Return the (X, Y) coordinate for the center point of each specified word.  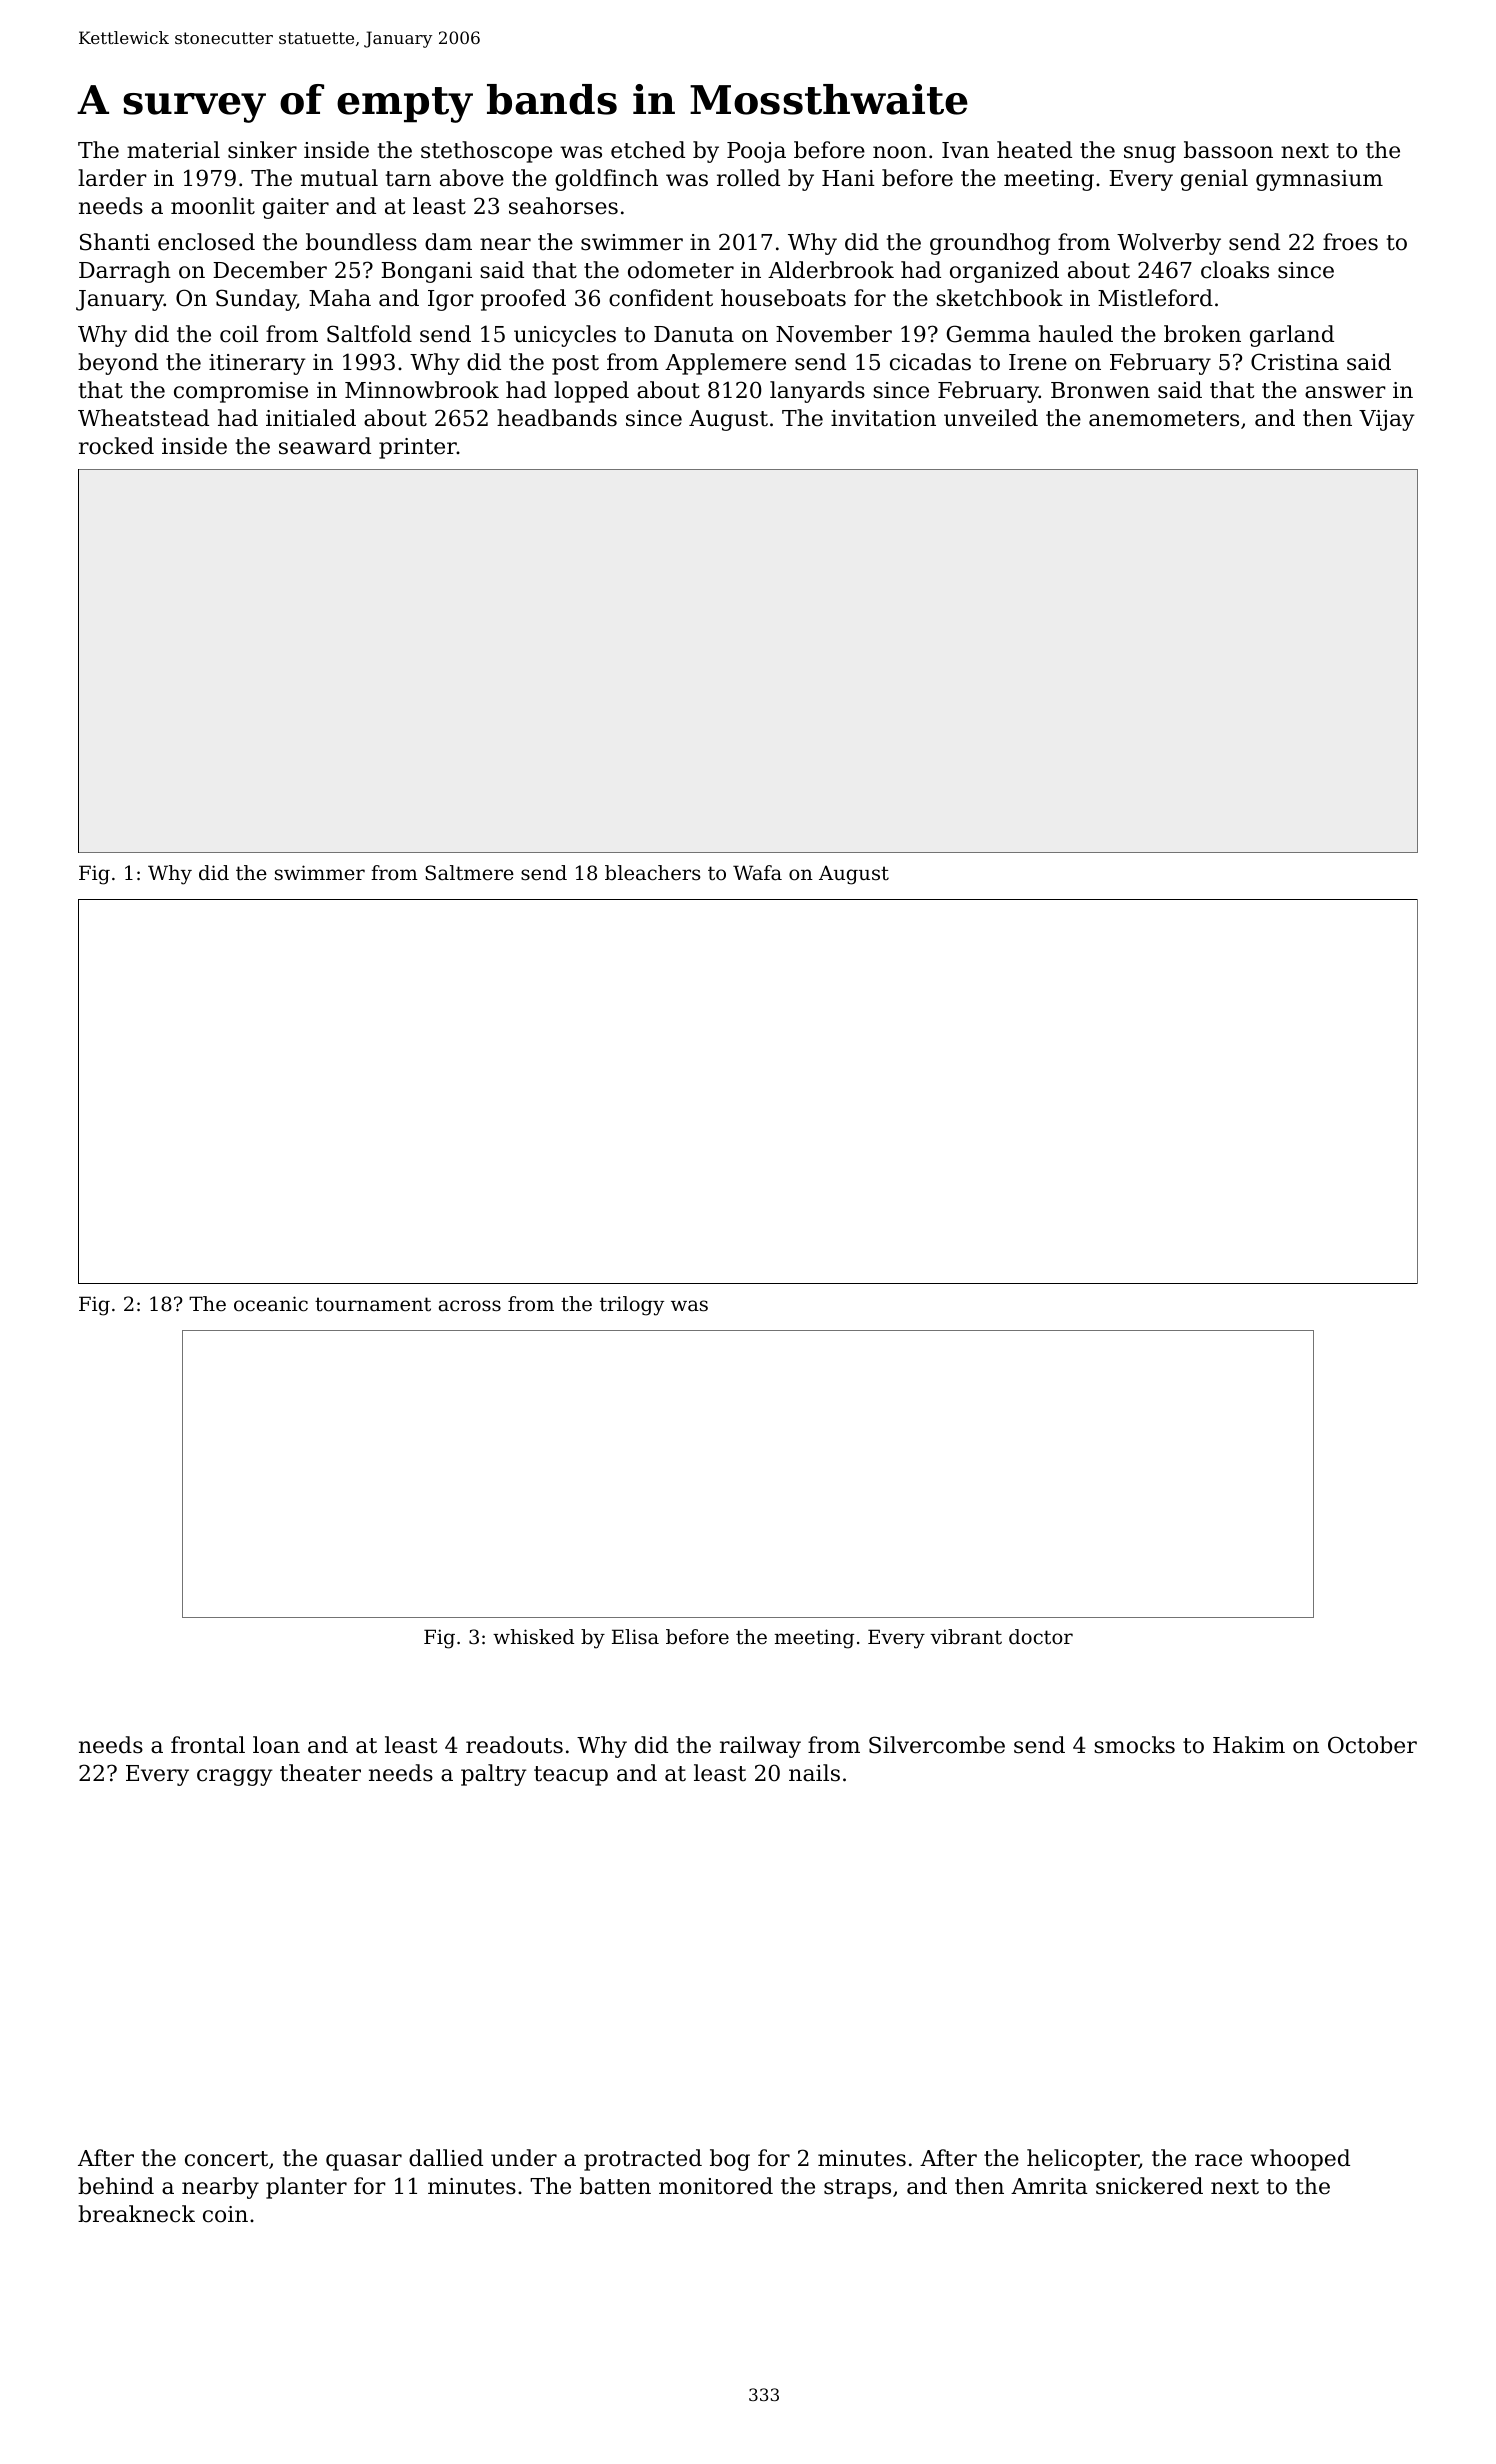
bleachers (653, 873)
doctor (1041, 1637)
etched (648, 150)
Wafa (757, 873)
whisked (533, 1637)
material (173, 150)
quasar (364, 2162)
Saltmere (469, 873)
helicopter (1083, 2160)
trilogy (632, 1306)
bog (730, 2160)
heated (1034, 150)
